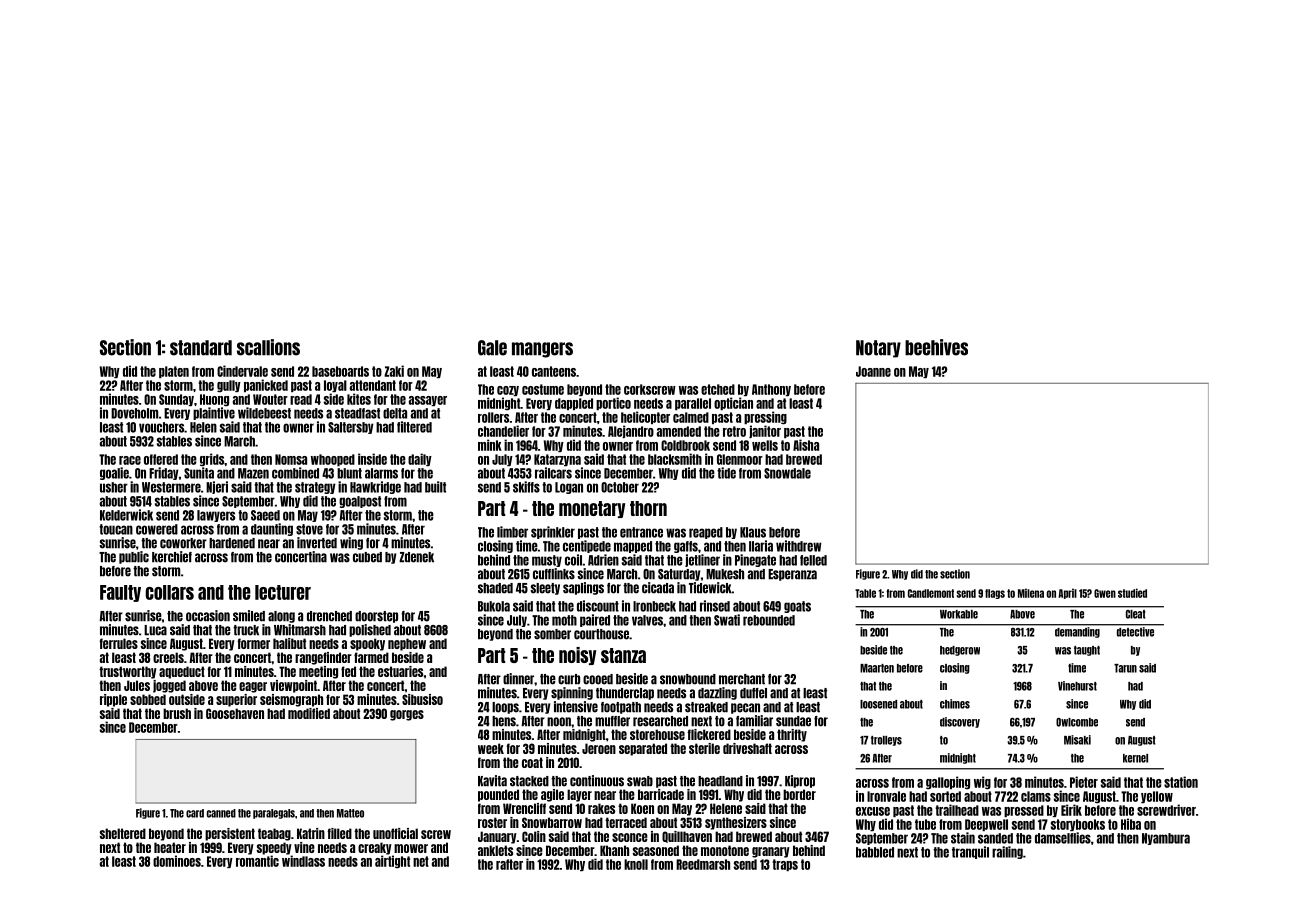 The image size is (1308, 924). Describe the element at coordinates (542, 350) in the document. I see `mangers` at that location.
